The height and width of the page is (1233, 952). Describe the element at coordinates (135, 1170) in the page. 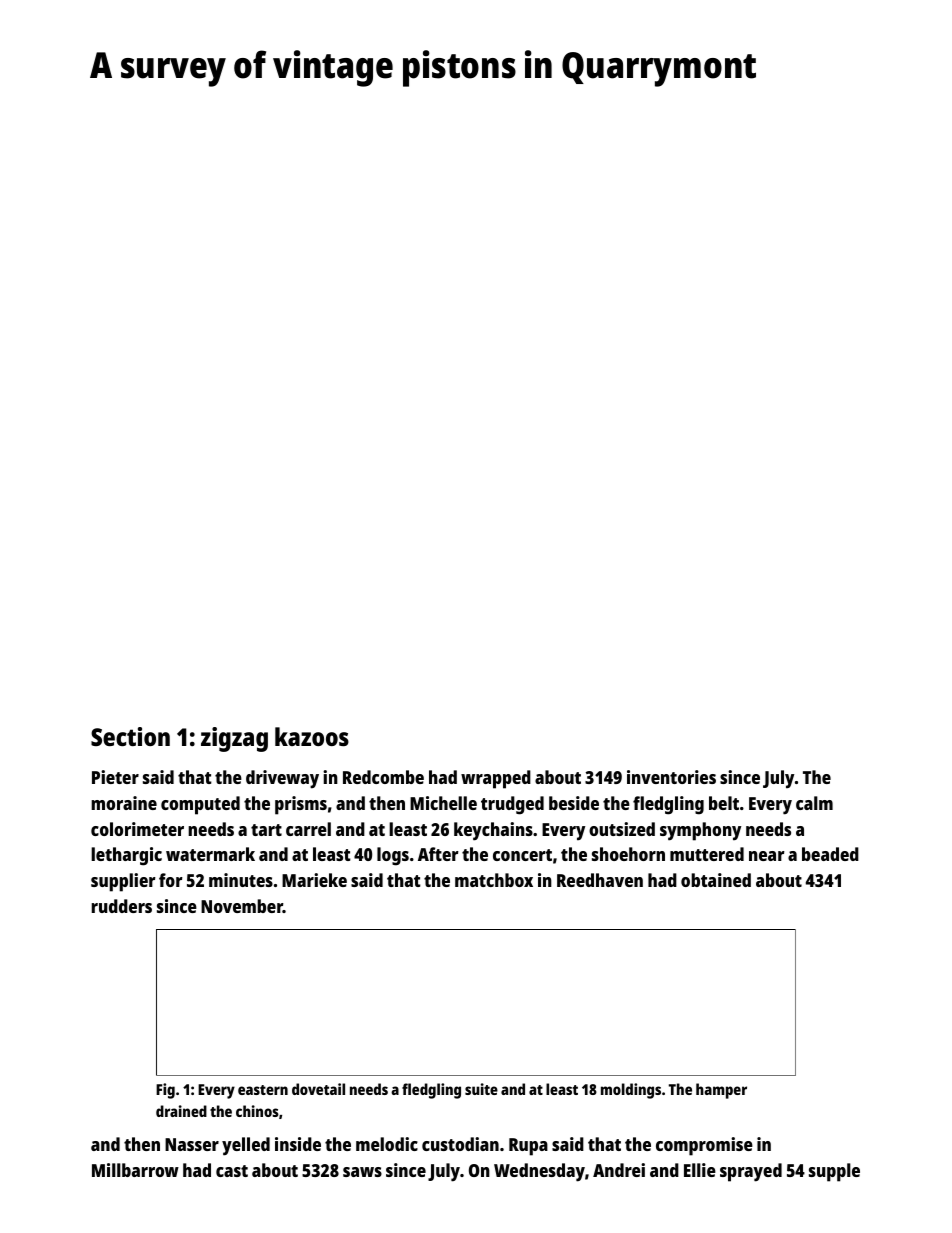

I see `Millbarrow` at that location.
